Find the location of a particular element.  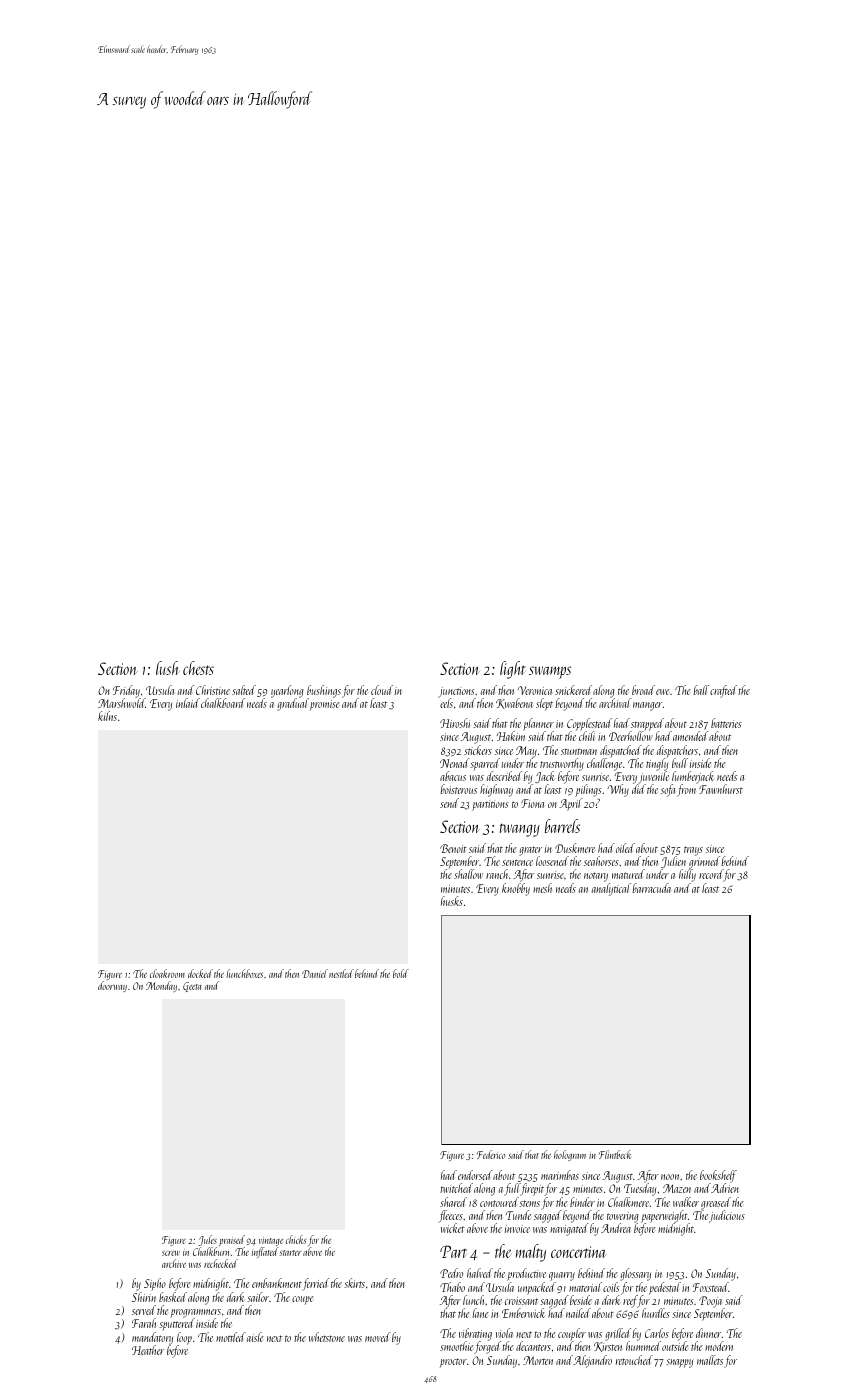

kilns is located at coordinates (107, 716).
